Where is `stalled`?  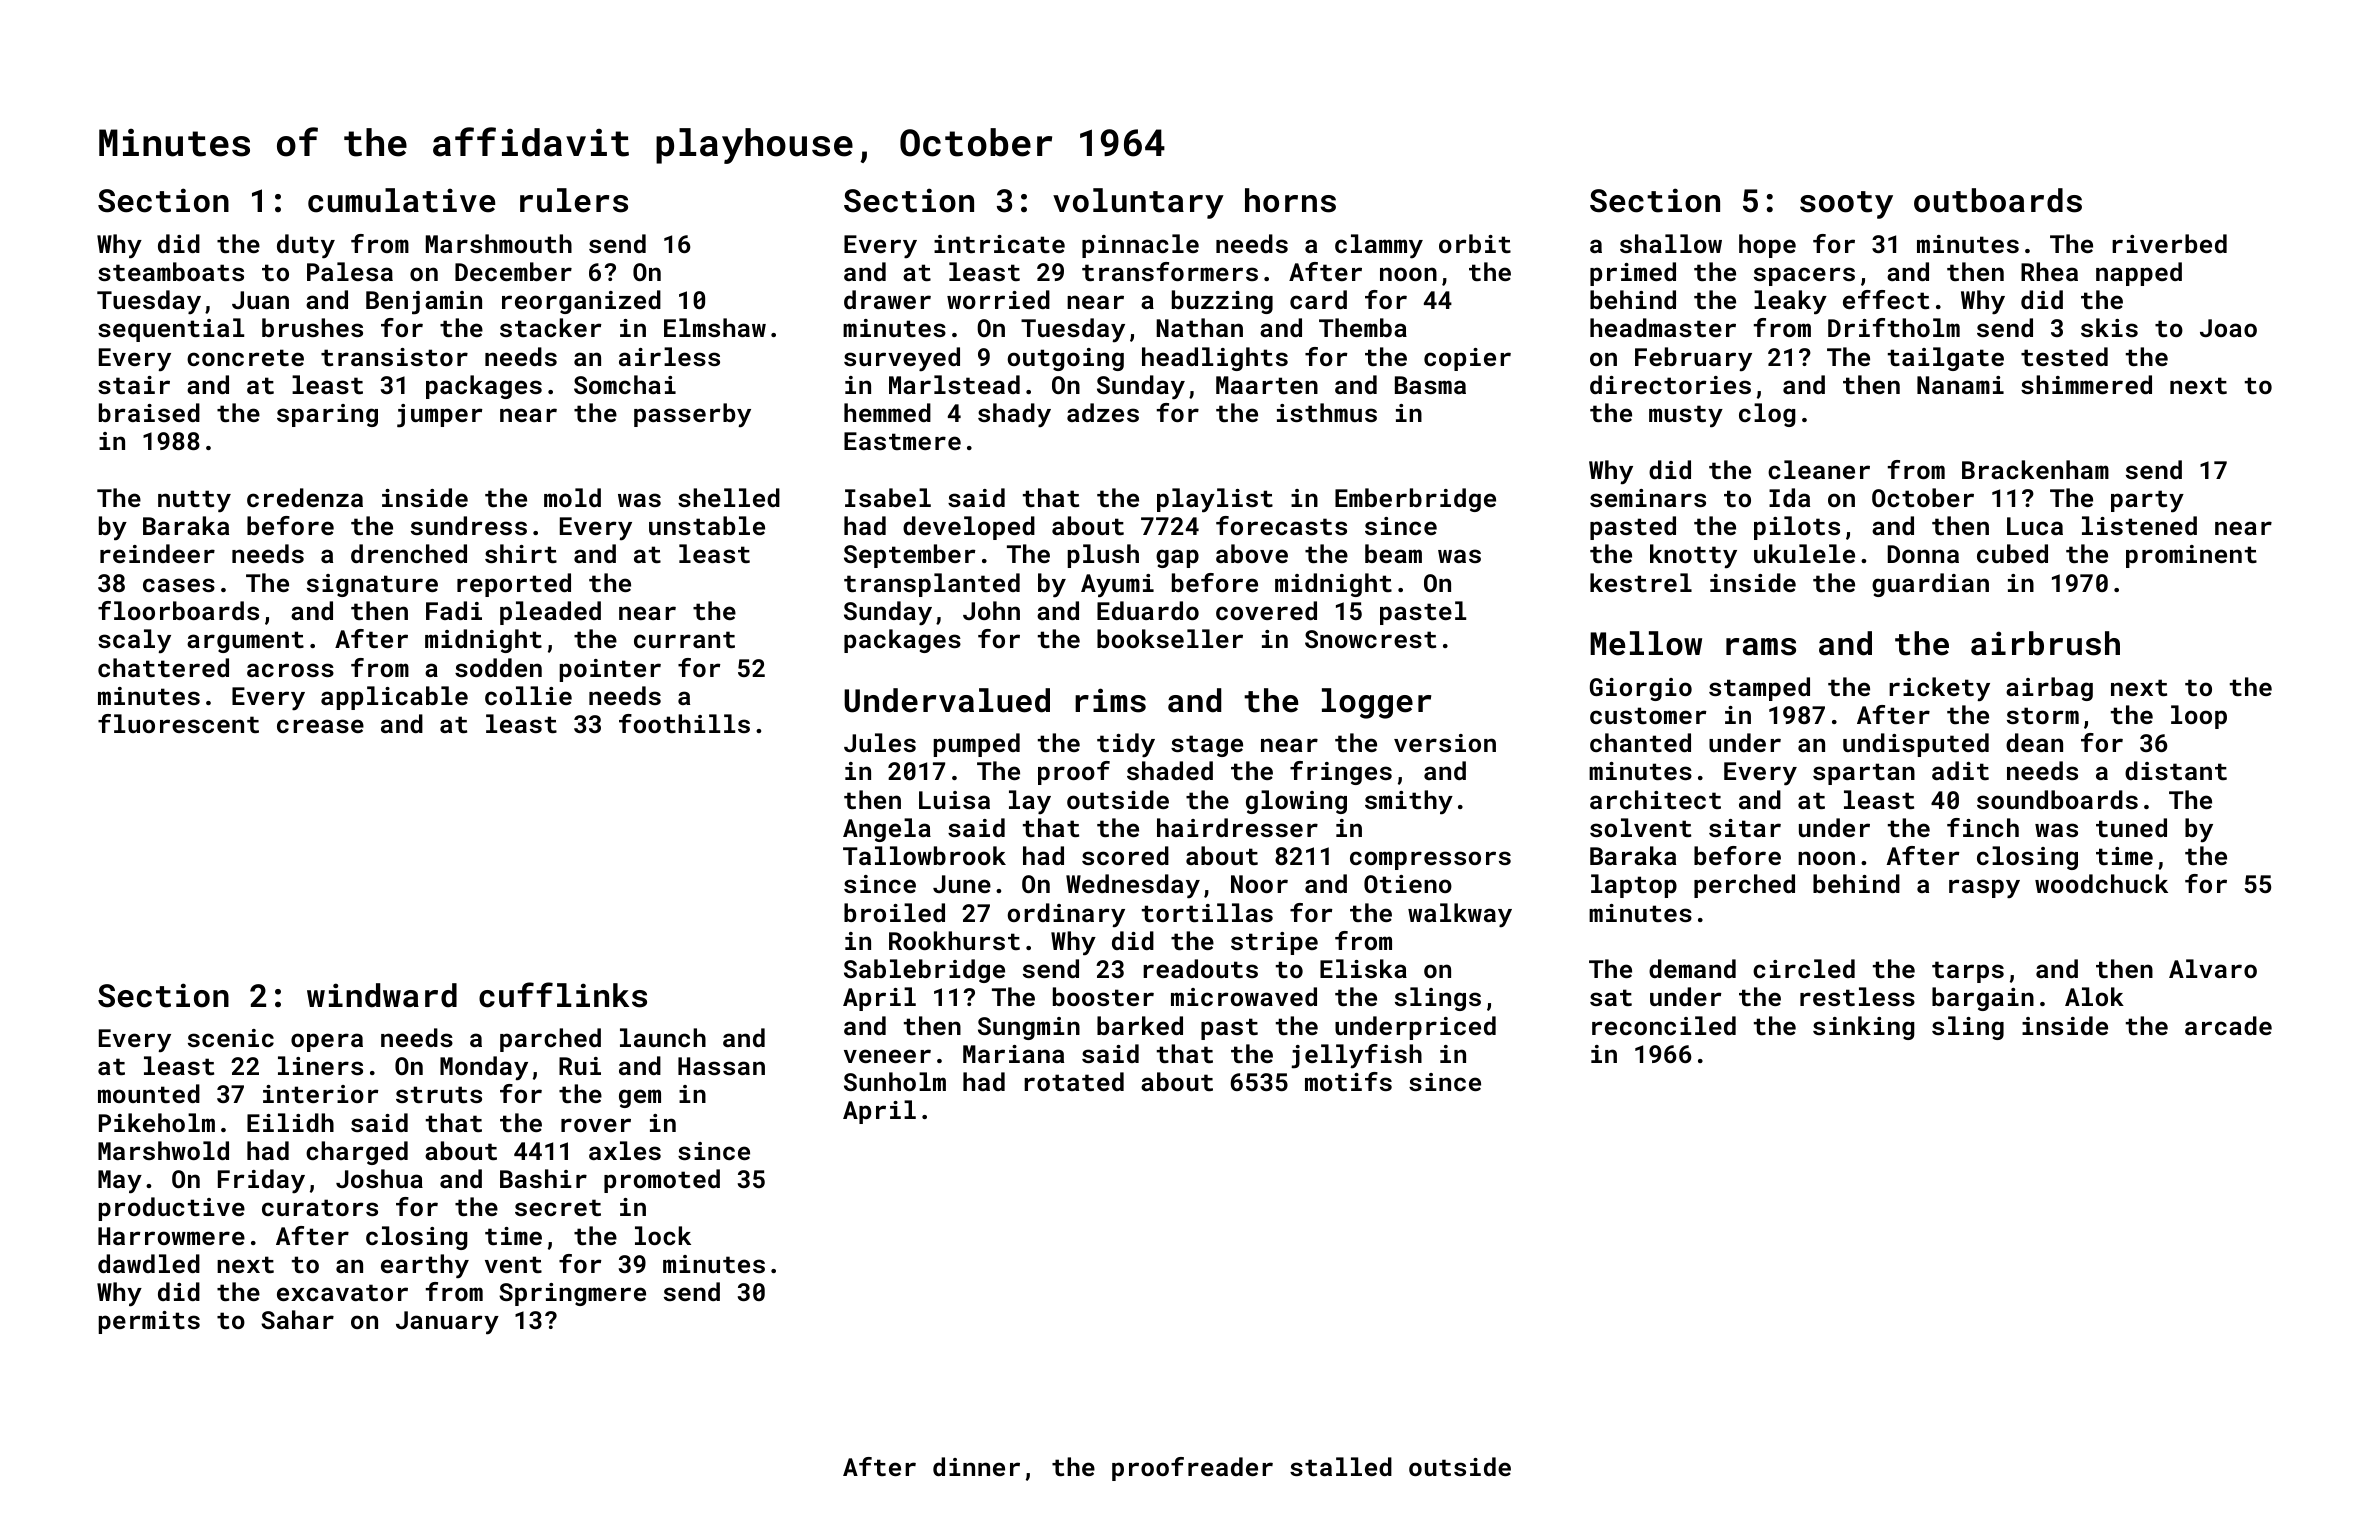 stalled is located at coordinates (1341, 1466).
